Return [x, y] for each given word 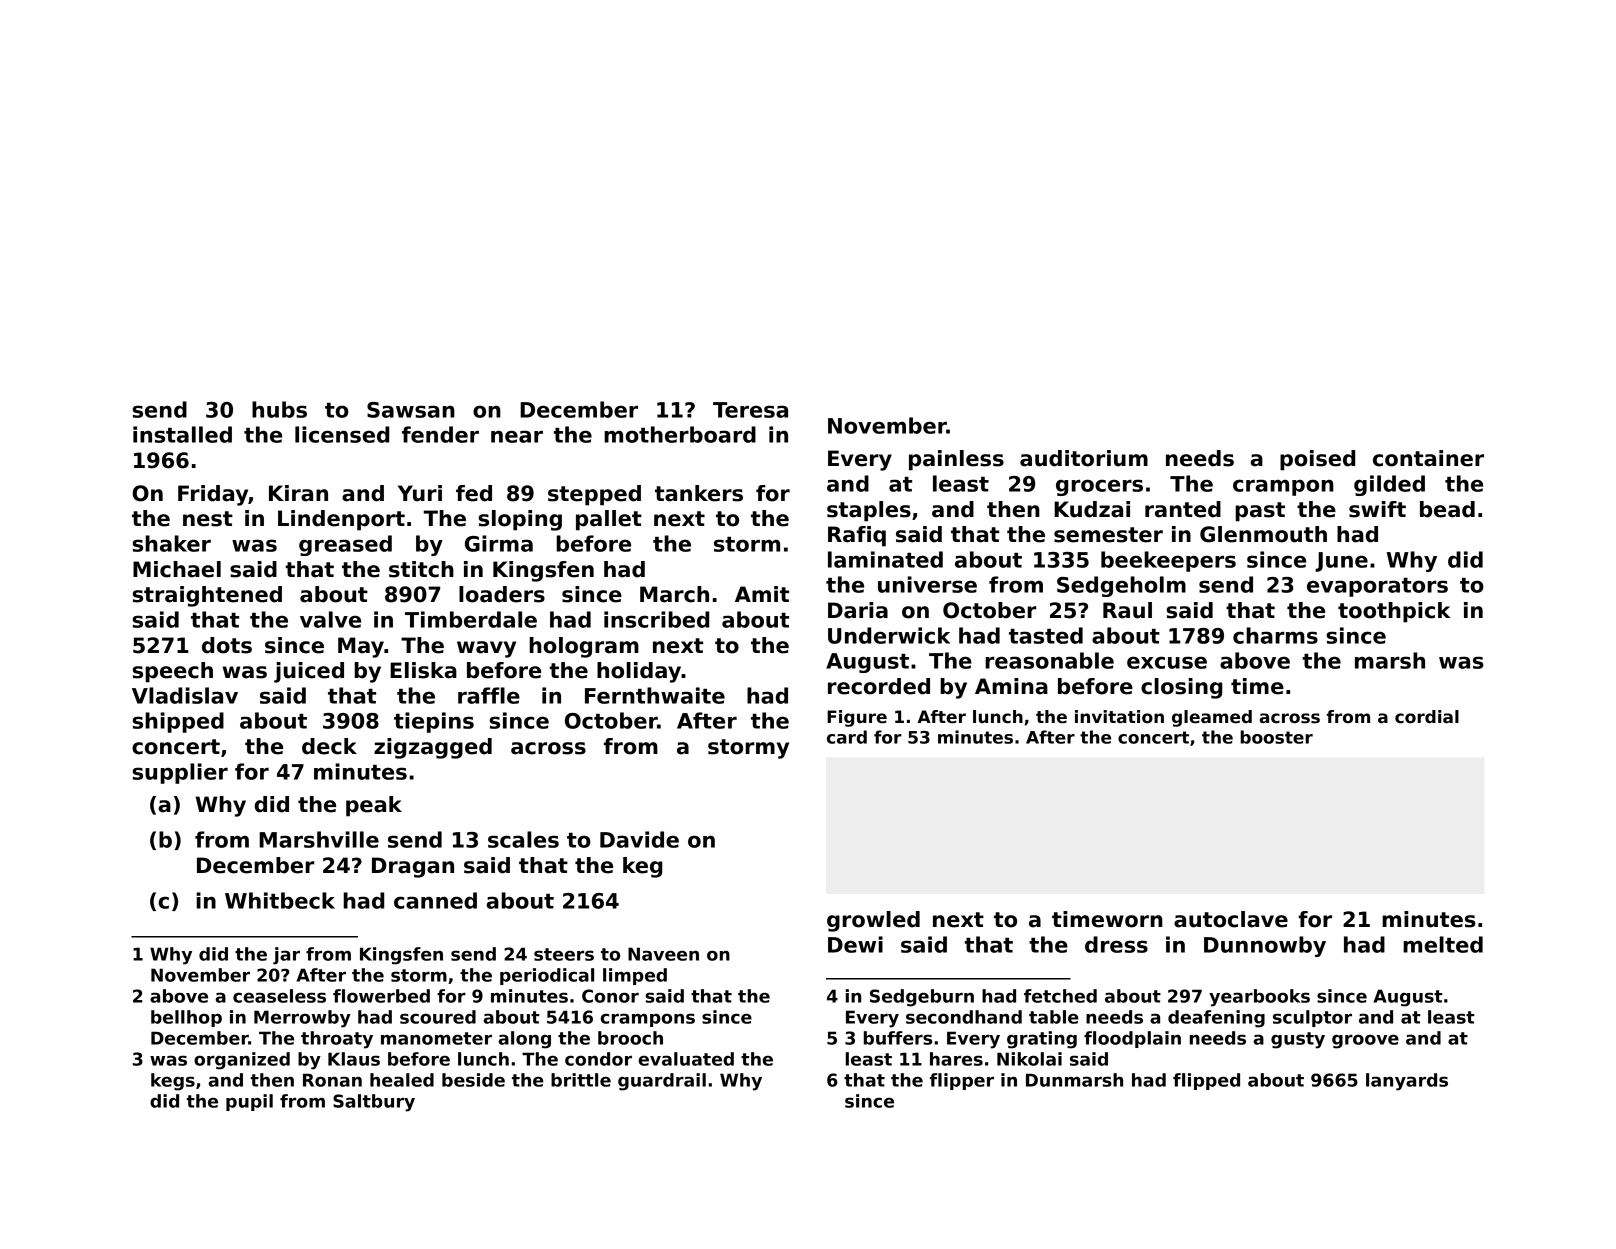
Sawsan [411, 410]
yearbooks [1259, 998]
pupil [249, 1102]
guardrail [662, 1082]
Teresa [750, 410]
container [1428, 458]
